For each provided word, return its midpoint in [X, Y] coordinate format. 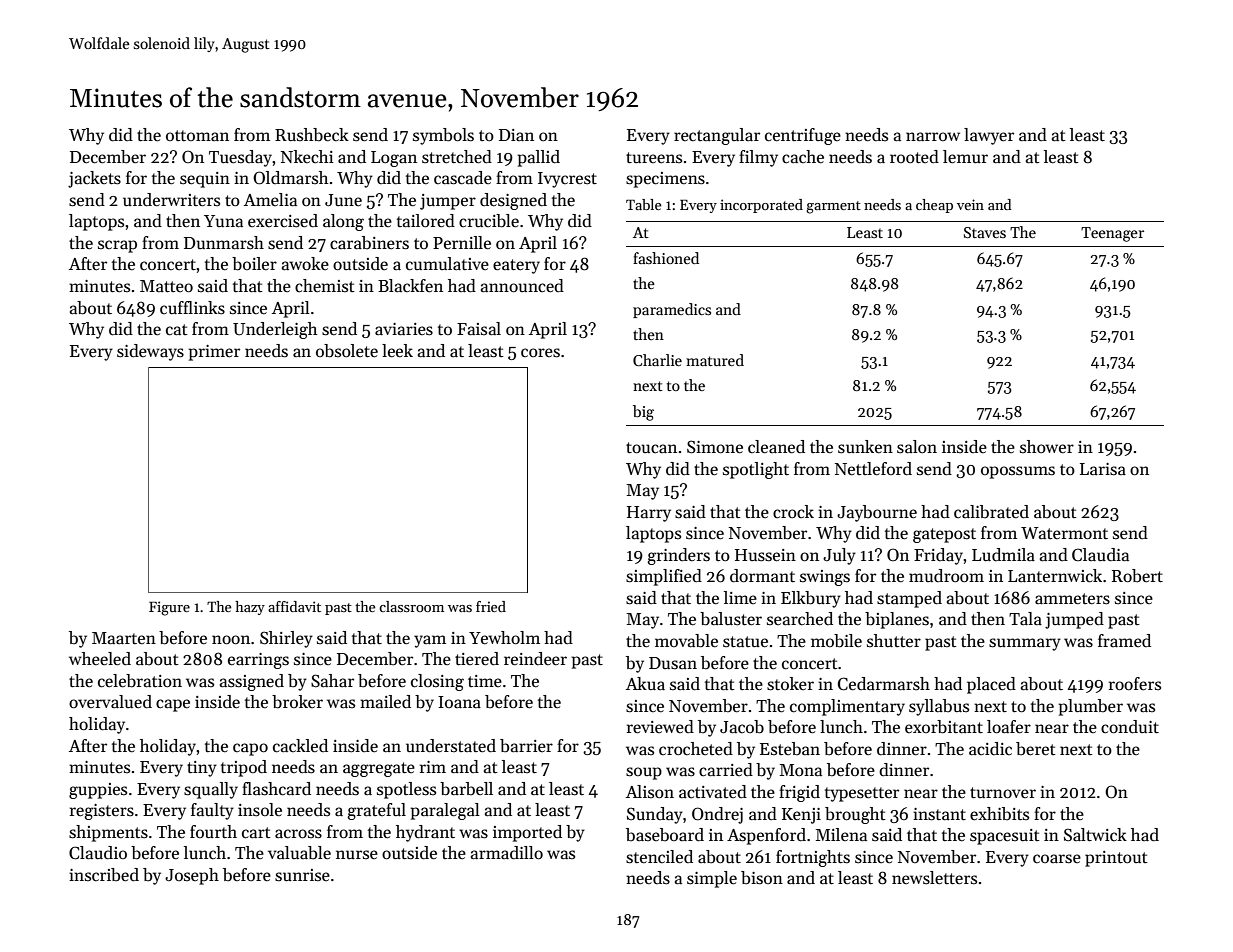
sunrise [302, 875]
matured [715, 360]
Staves [985, 232]
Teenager [1112, 234]
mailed [385, 702]
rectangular [717, 136]
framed [1124, 640]
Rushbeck [312, 135]
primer [214, 353]
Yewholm [504, 638]
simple [712, 879]
